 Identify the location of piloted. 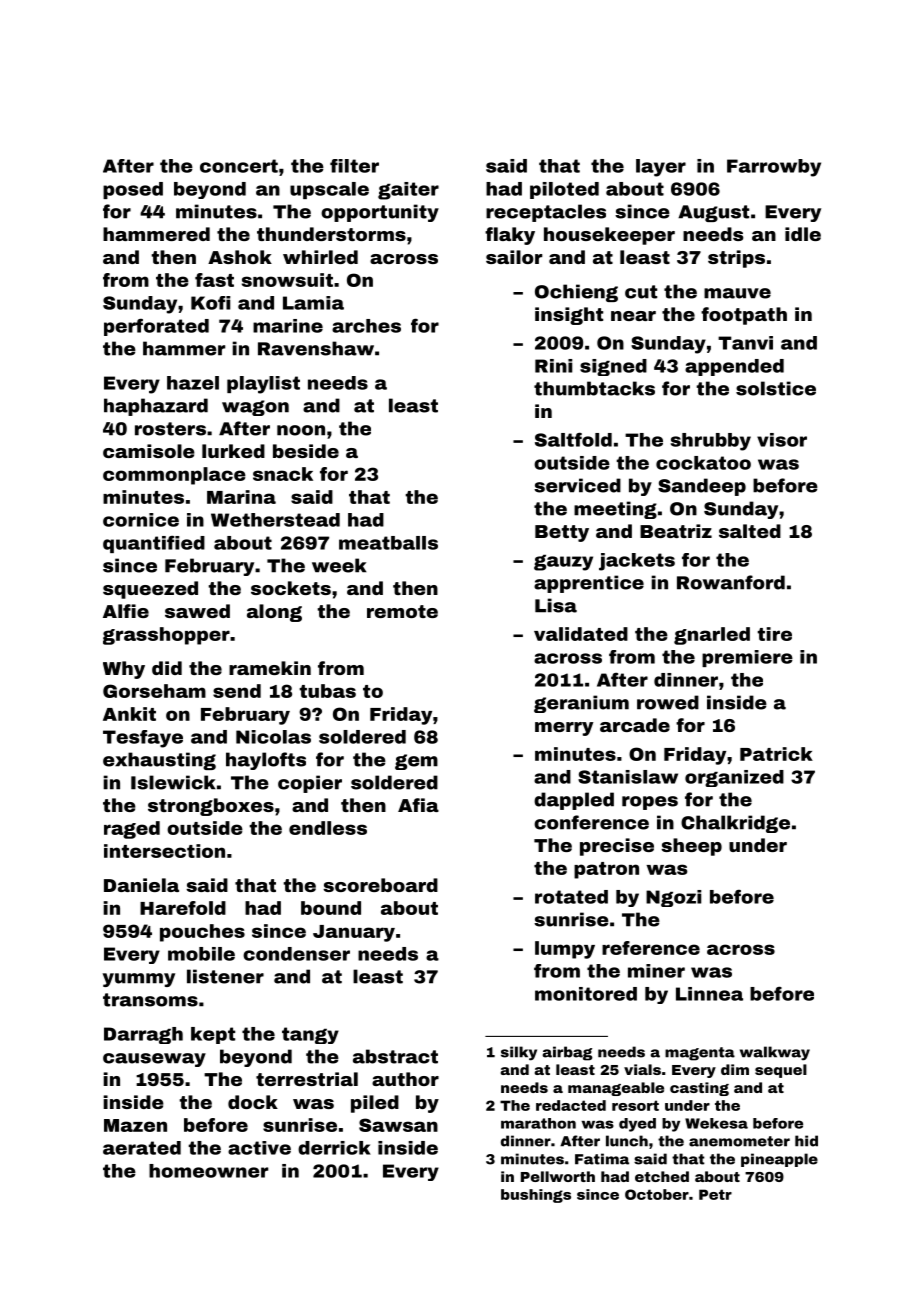
(564, 190).
